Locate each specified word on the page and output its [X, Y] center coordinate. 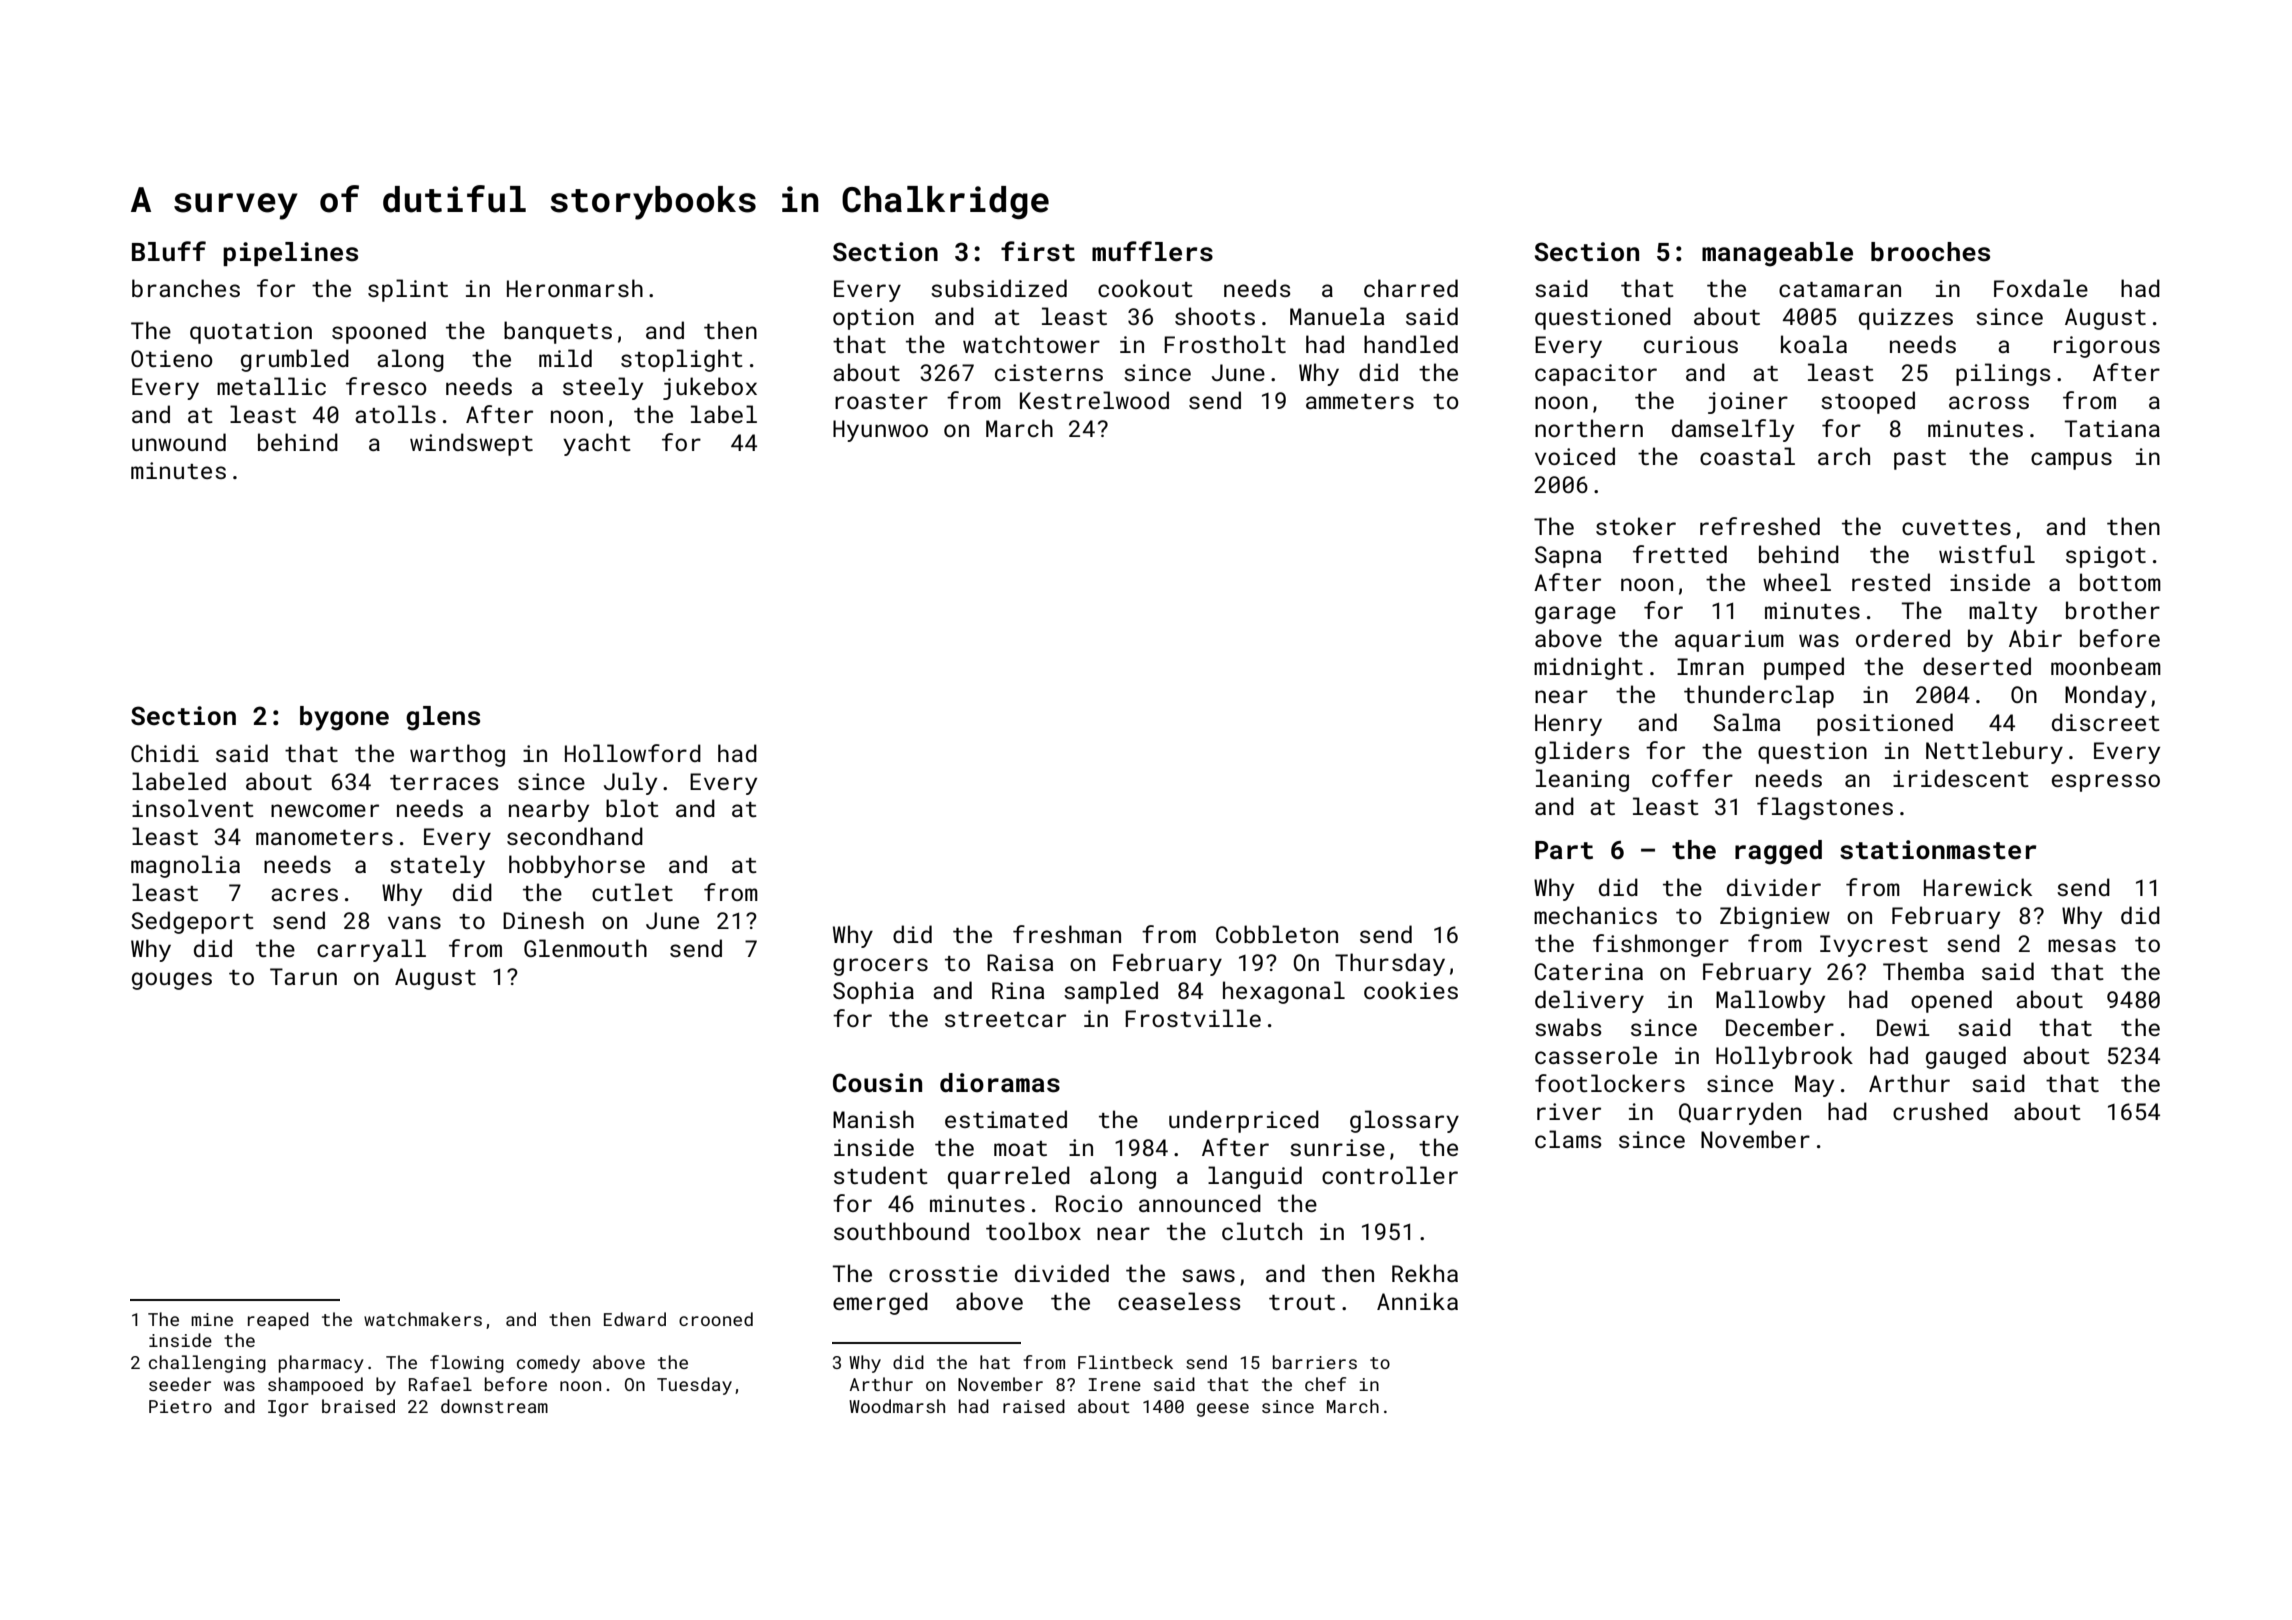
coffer [1692, 778]
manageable [1777, 254]
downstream [494, 1406]
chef [1325, 1384]
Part [1564, 850]
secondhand [575, 836]
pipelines [290, 254]
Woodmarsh [897, 1406]
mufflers [1152, 251]
